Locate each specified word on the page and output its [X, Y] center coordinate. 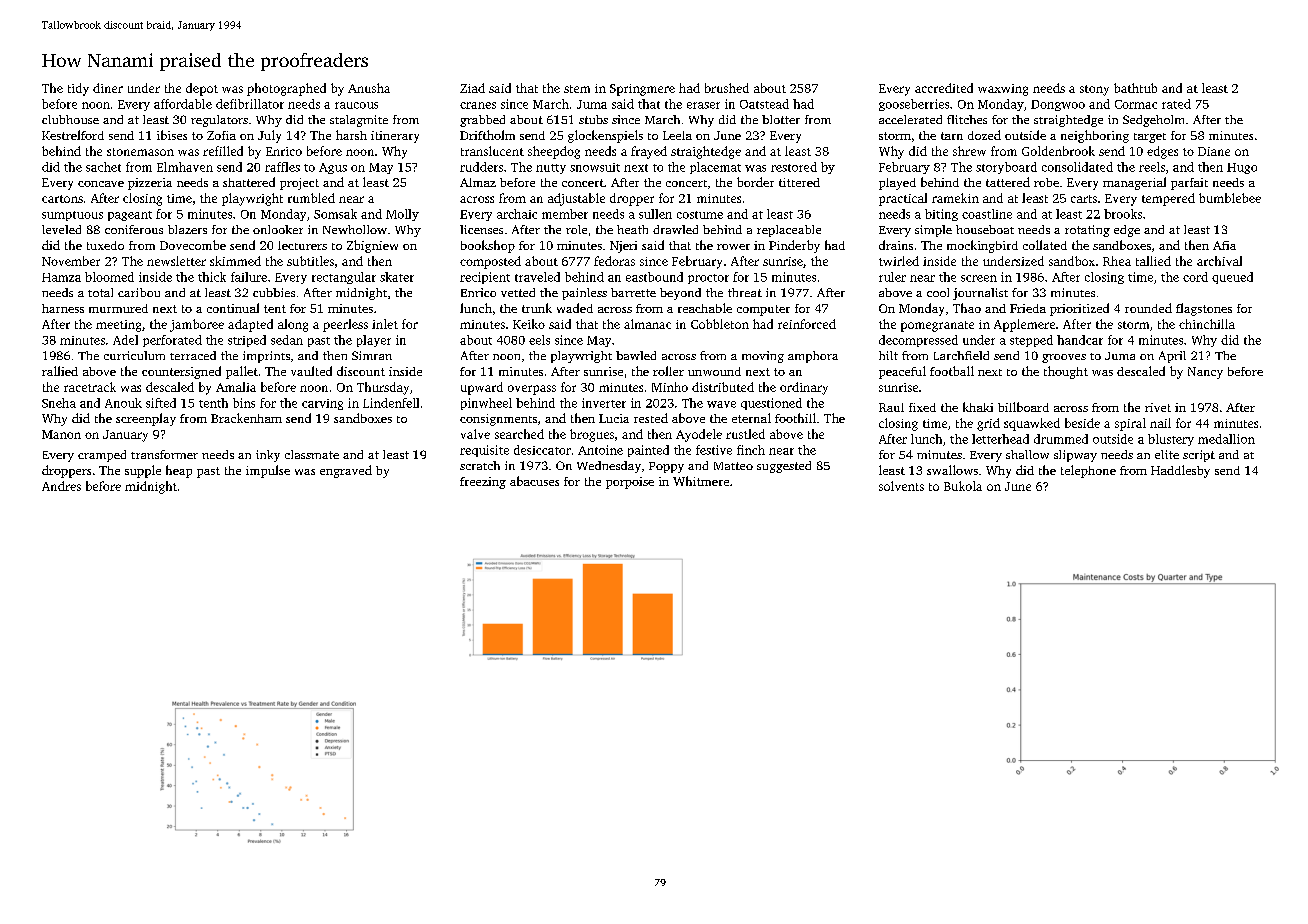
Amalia [236, 387]
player [374, 341]
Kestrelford [73, 135]
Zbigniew [372, 246]
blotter [781, 119]
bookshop [488, 246]
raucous [356, 105]
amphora [813, 357]
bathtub [1135, 88]
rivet [1158, 407]
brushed [727, 88]
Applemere [1024, 325]
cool [938, 292]
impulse [268, 471]
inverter [604, 403]
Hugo [1242, 168]
